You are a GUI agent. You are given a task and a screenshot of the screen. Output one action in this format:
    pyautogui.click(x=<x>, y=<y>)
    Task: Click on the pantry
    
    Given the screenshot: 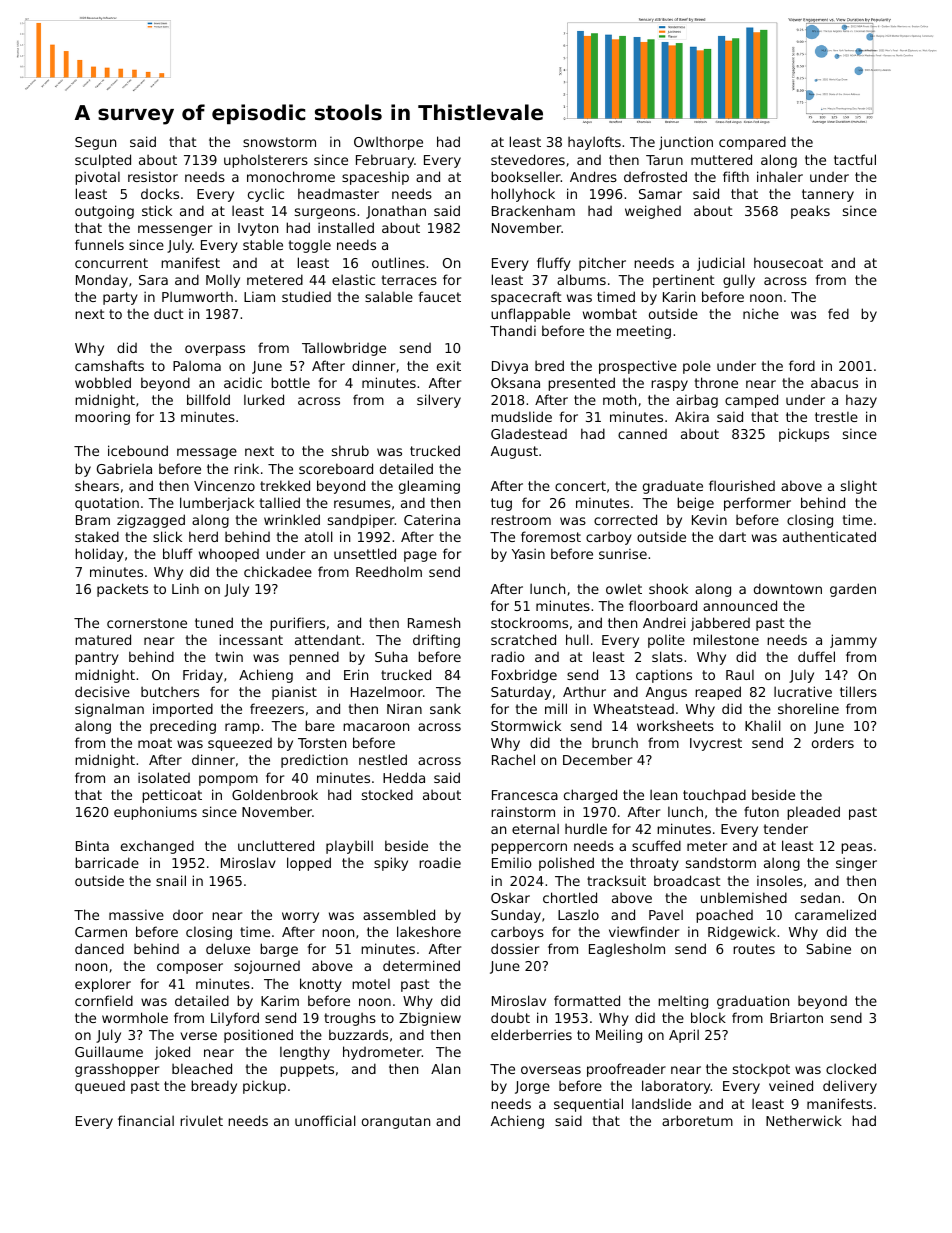 What is the action you would take?
    pyautogui.click(x=97, y=658)
